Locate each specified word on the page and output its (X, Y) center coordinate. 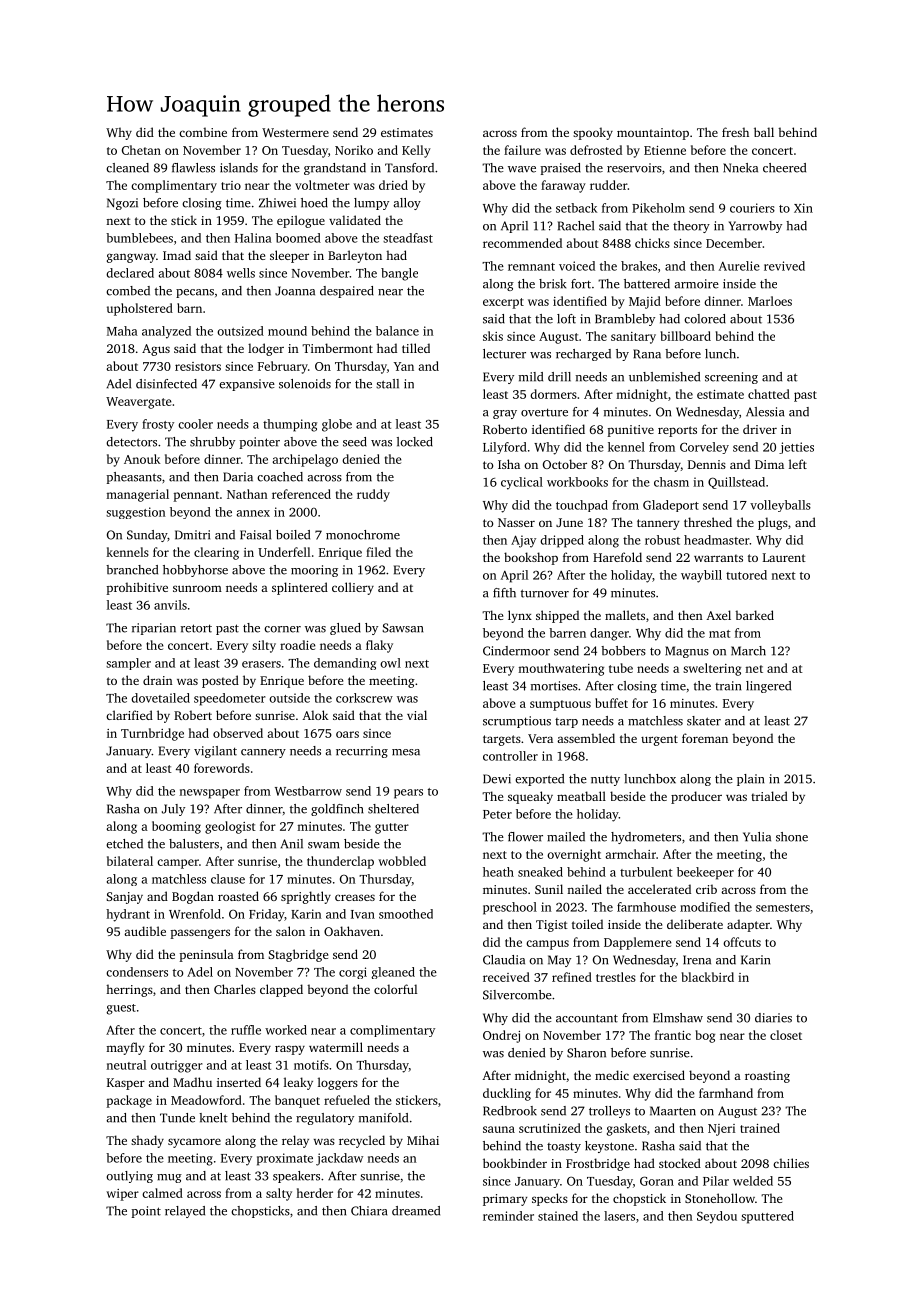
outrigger (177, 1066)
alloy (407, 204)
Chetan (141, 150)
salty (279, 1194)
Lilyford (505, 448)
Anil (291, 844)
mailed (566, 837)
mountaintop (653, 134)
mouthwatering (561, 669)
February (283, 367)
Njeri (721, 1130)
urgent (659, 740)
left (798, 464)
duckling (507, 1094)
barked (754, 615)
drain (158, 680)
